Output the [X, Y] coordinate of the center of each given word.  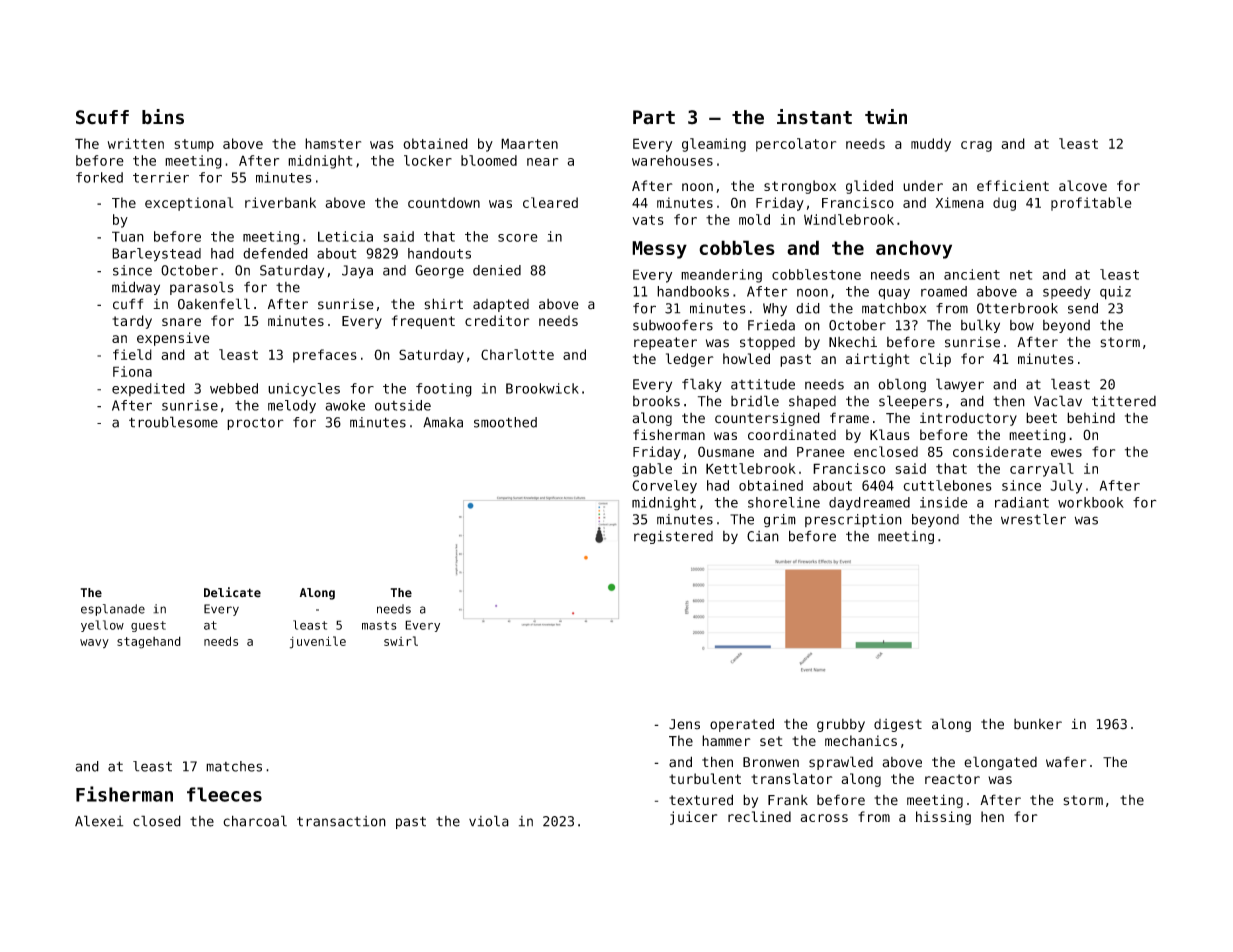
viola [489, 821]
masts [379, 625]
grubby [841, 725]
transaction [341, 821]
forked [99, 177]
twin [886, 116]
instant [814, 117]
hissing [943, 818]
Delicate [232, 592]
